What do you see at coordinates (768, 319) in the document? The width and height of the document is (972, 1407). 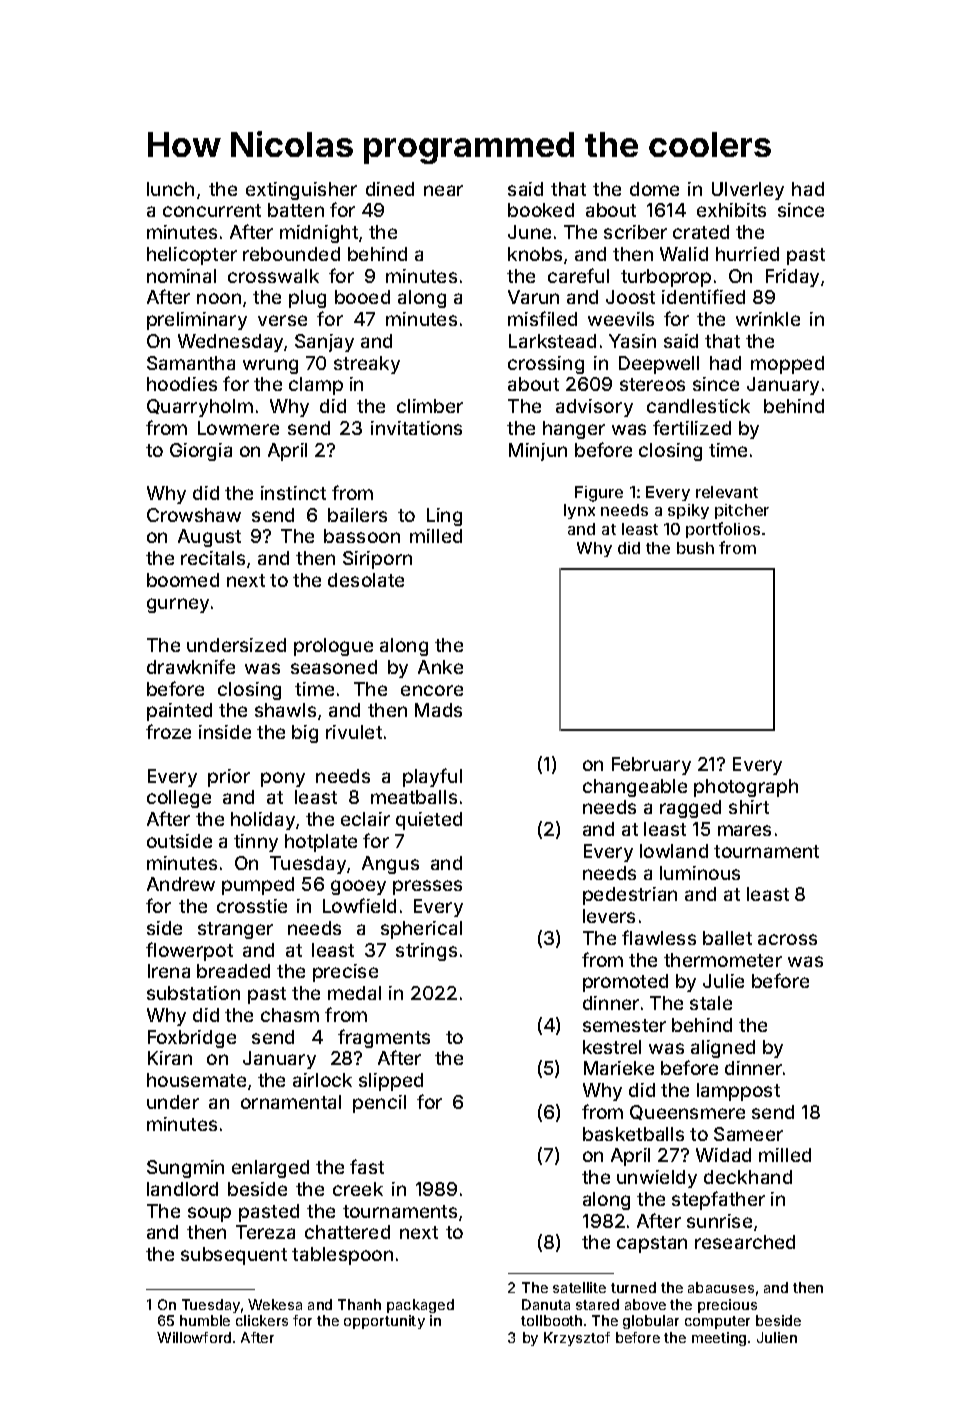 I see `wrinkle` at bounding box center [768, 319].
